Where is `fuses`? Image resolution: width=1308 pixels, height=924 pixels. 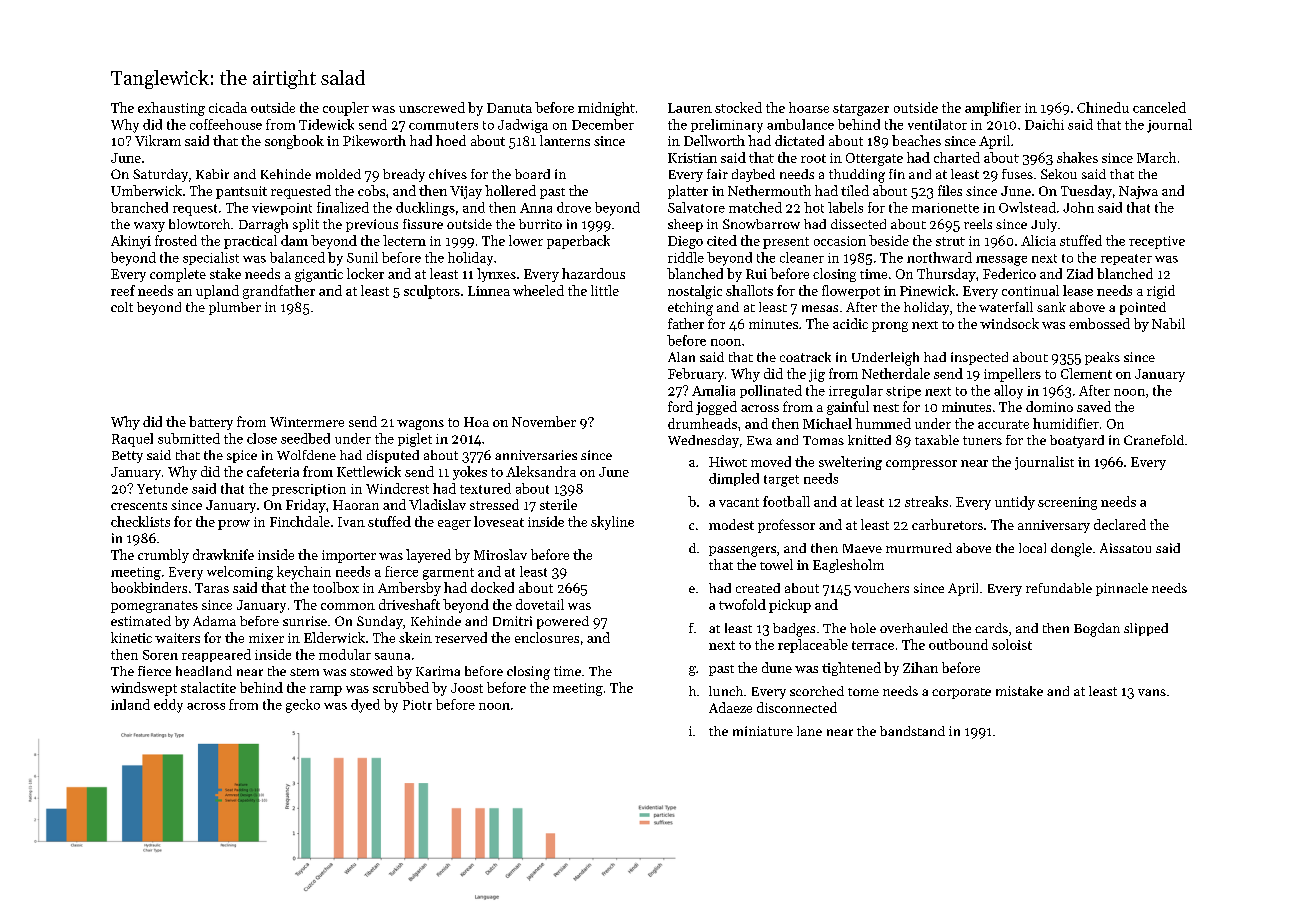
fuses is located at coordinates (1017, 174).
